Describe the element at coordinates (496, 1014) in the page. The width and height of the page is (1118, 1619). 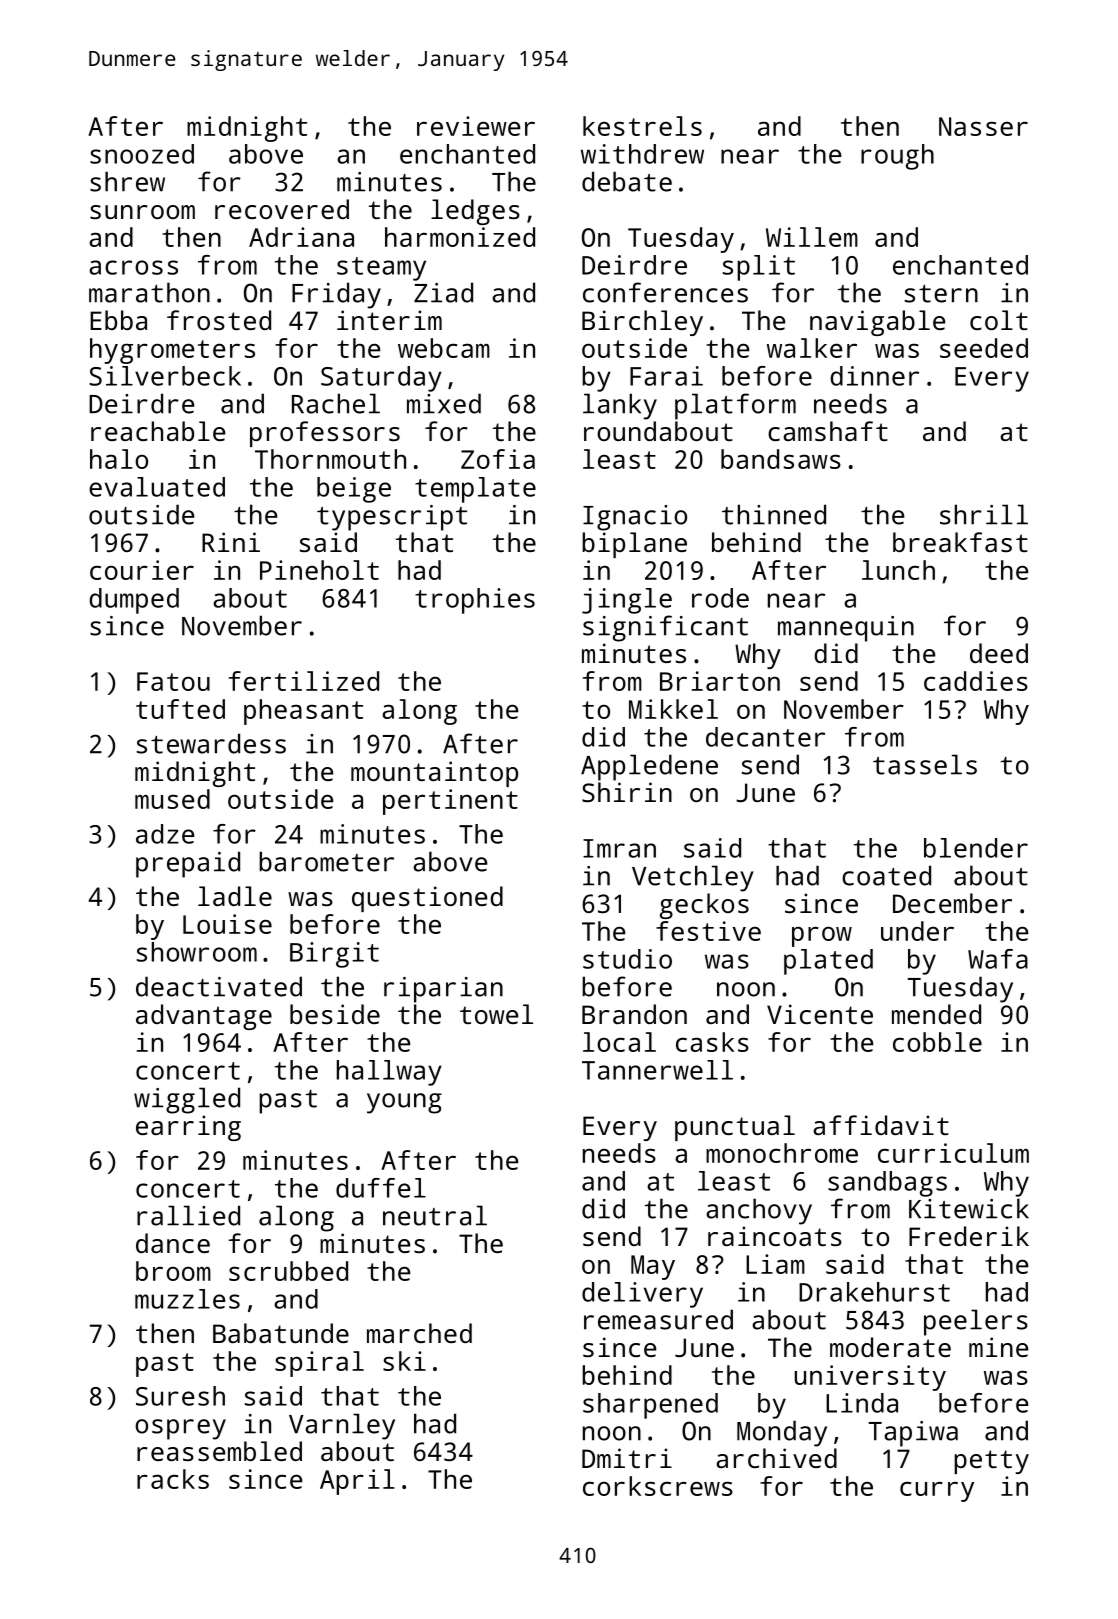
I see `towel` at that location.
